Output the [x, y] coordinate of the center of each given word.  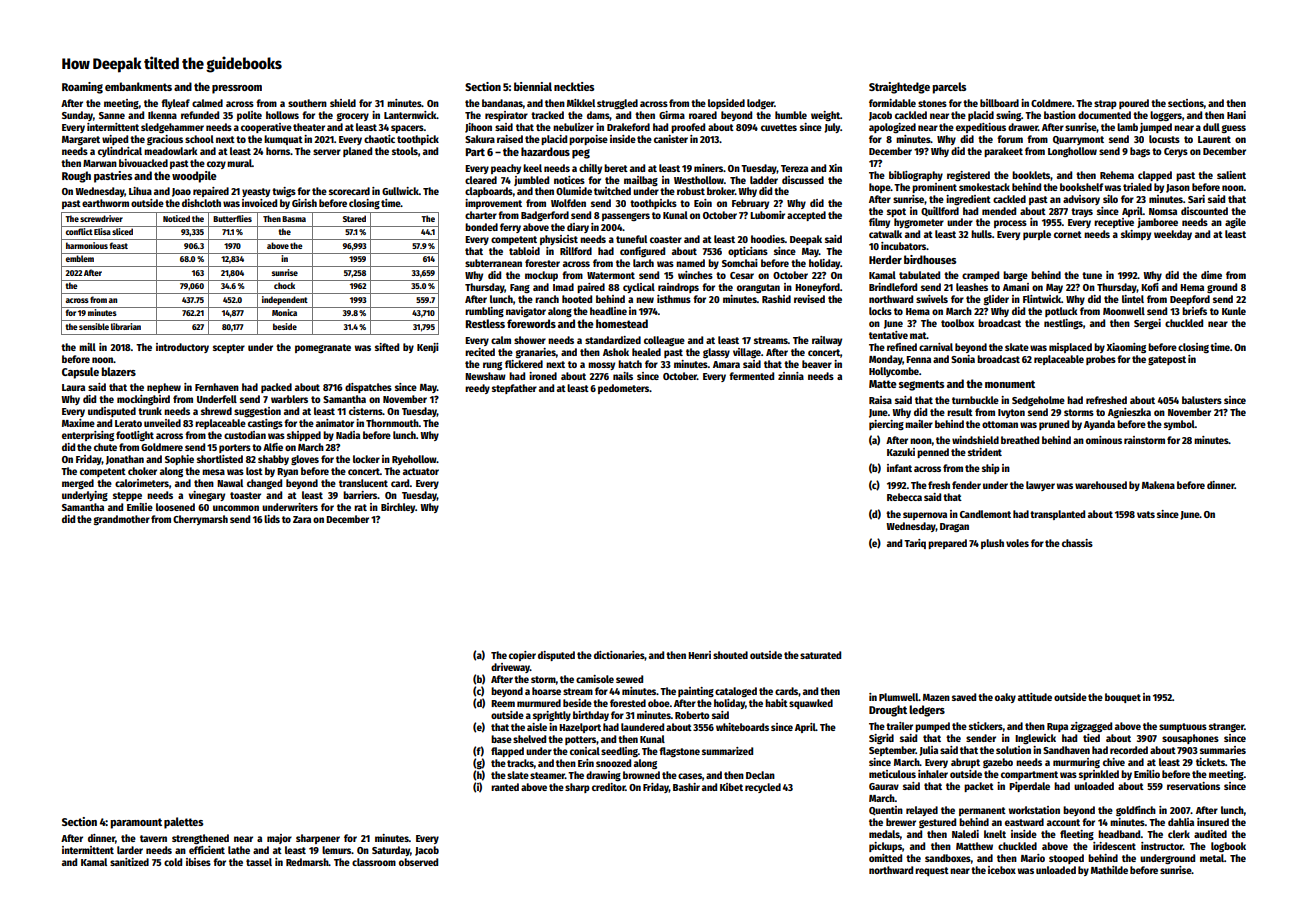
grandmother [122, 520]
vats [1146, 514]
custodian [245, 435]
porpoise [588, 140]
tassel [259, 862]
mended [999, 211]
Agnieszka [1129, 413]
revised [809, 299]
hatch [630, 364]
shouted [730, 655]
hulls [981, 234]
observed [418, 862]
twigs [284, 192]
